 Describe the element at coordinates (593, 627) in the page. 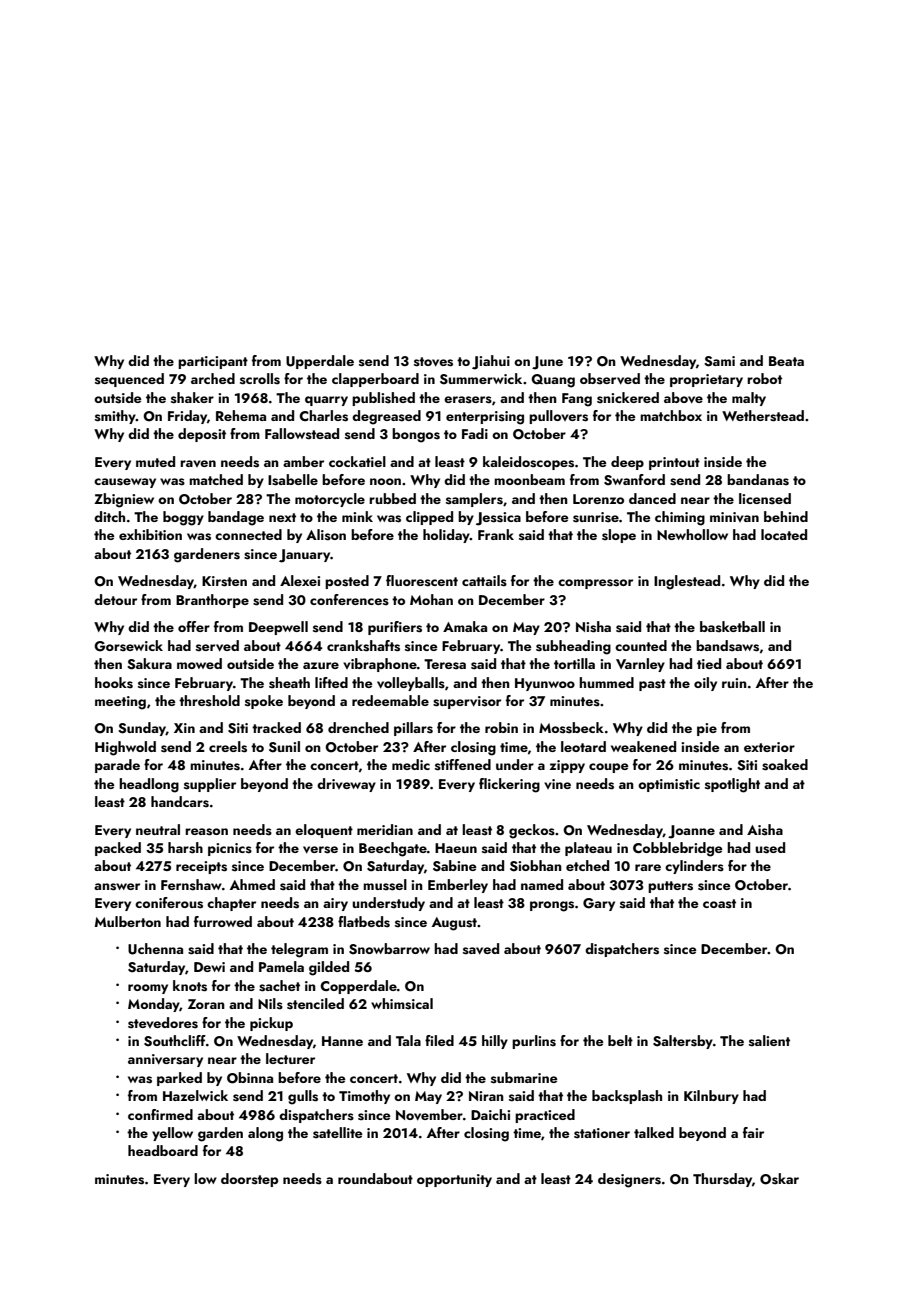

I see `Nisha` at that location.
